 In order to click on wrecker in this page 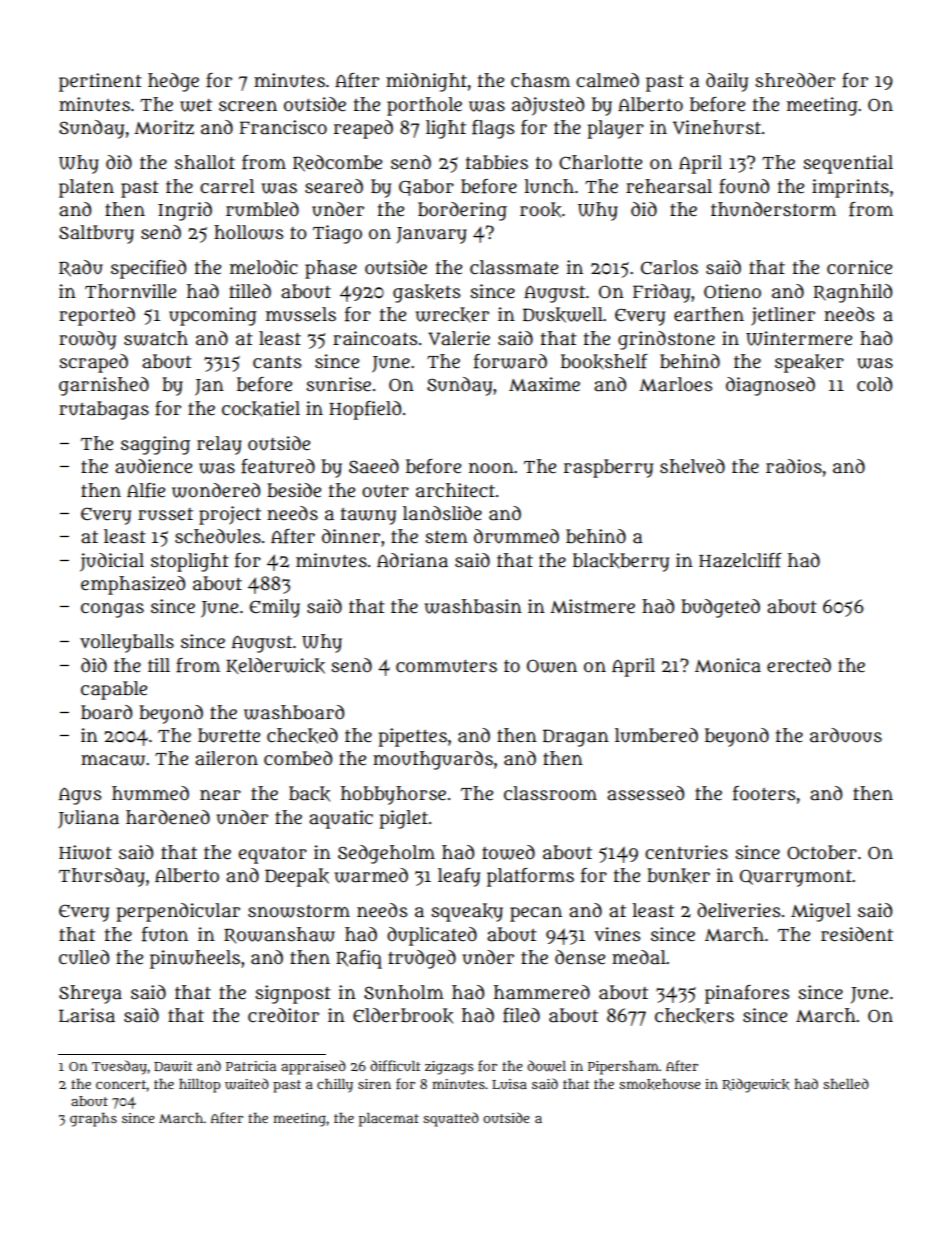, I will do `click(452, 315)`.
